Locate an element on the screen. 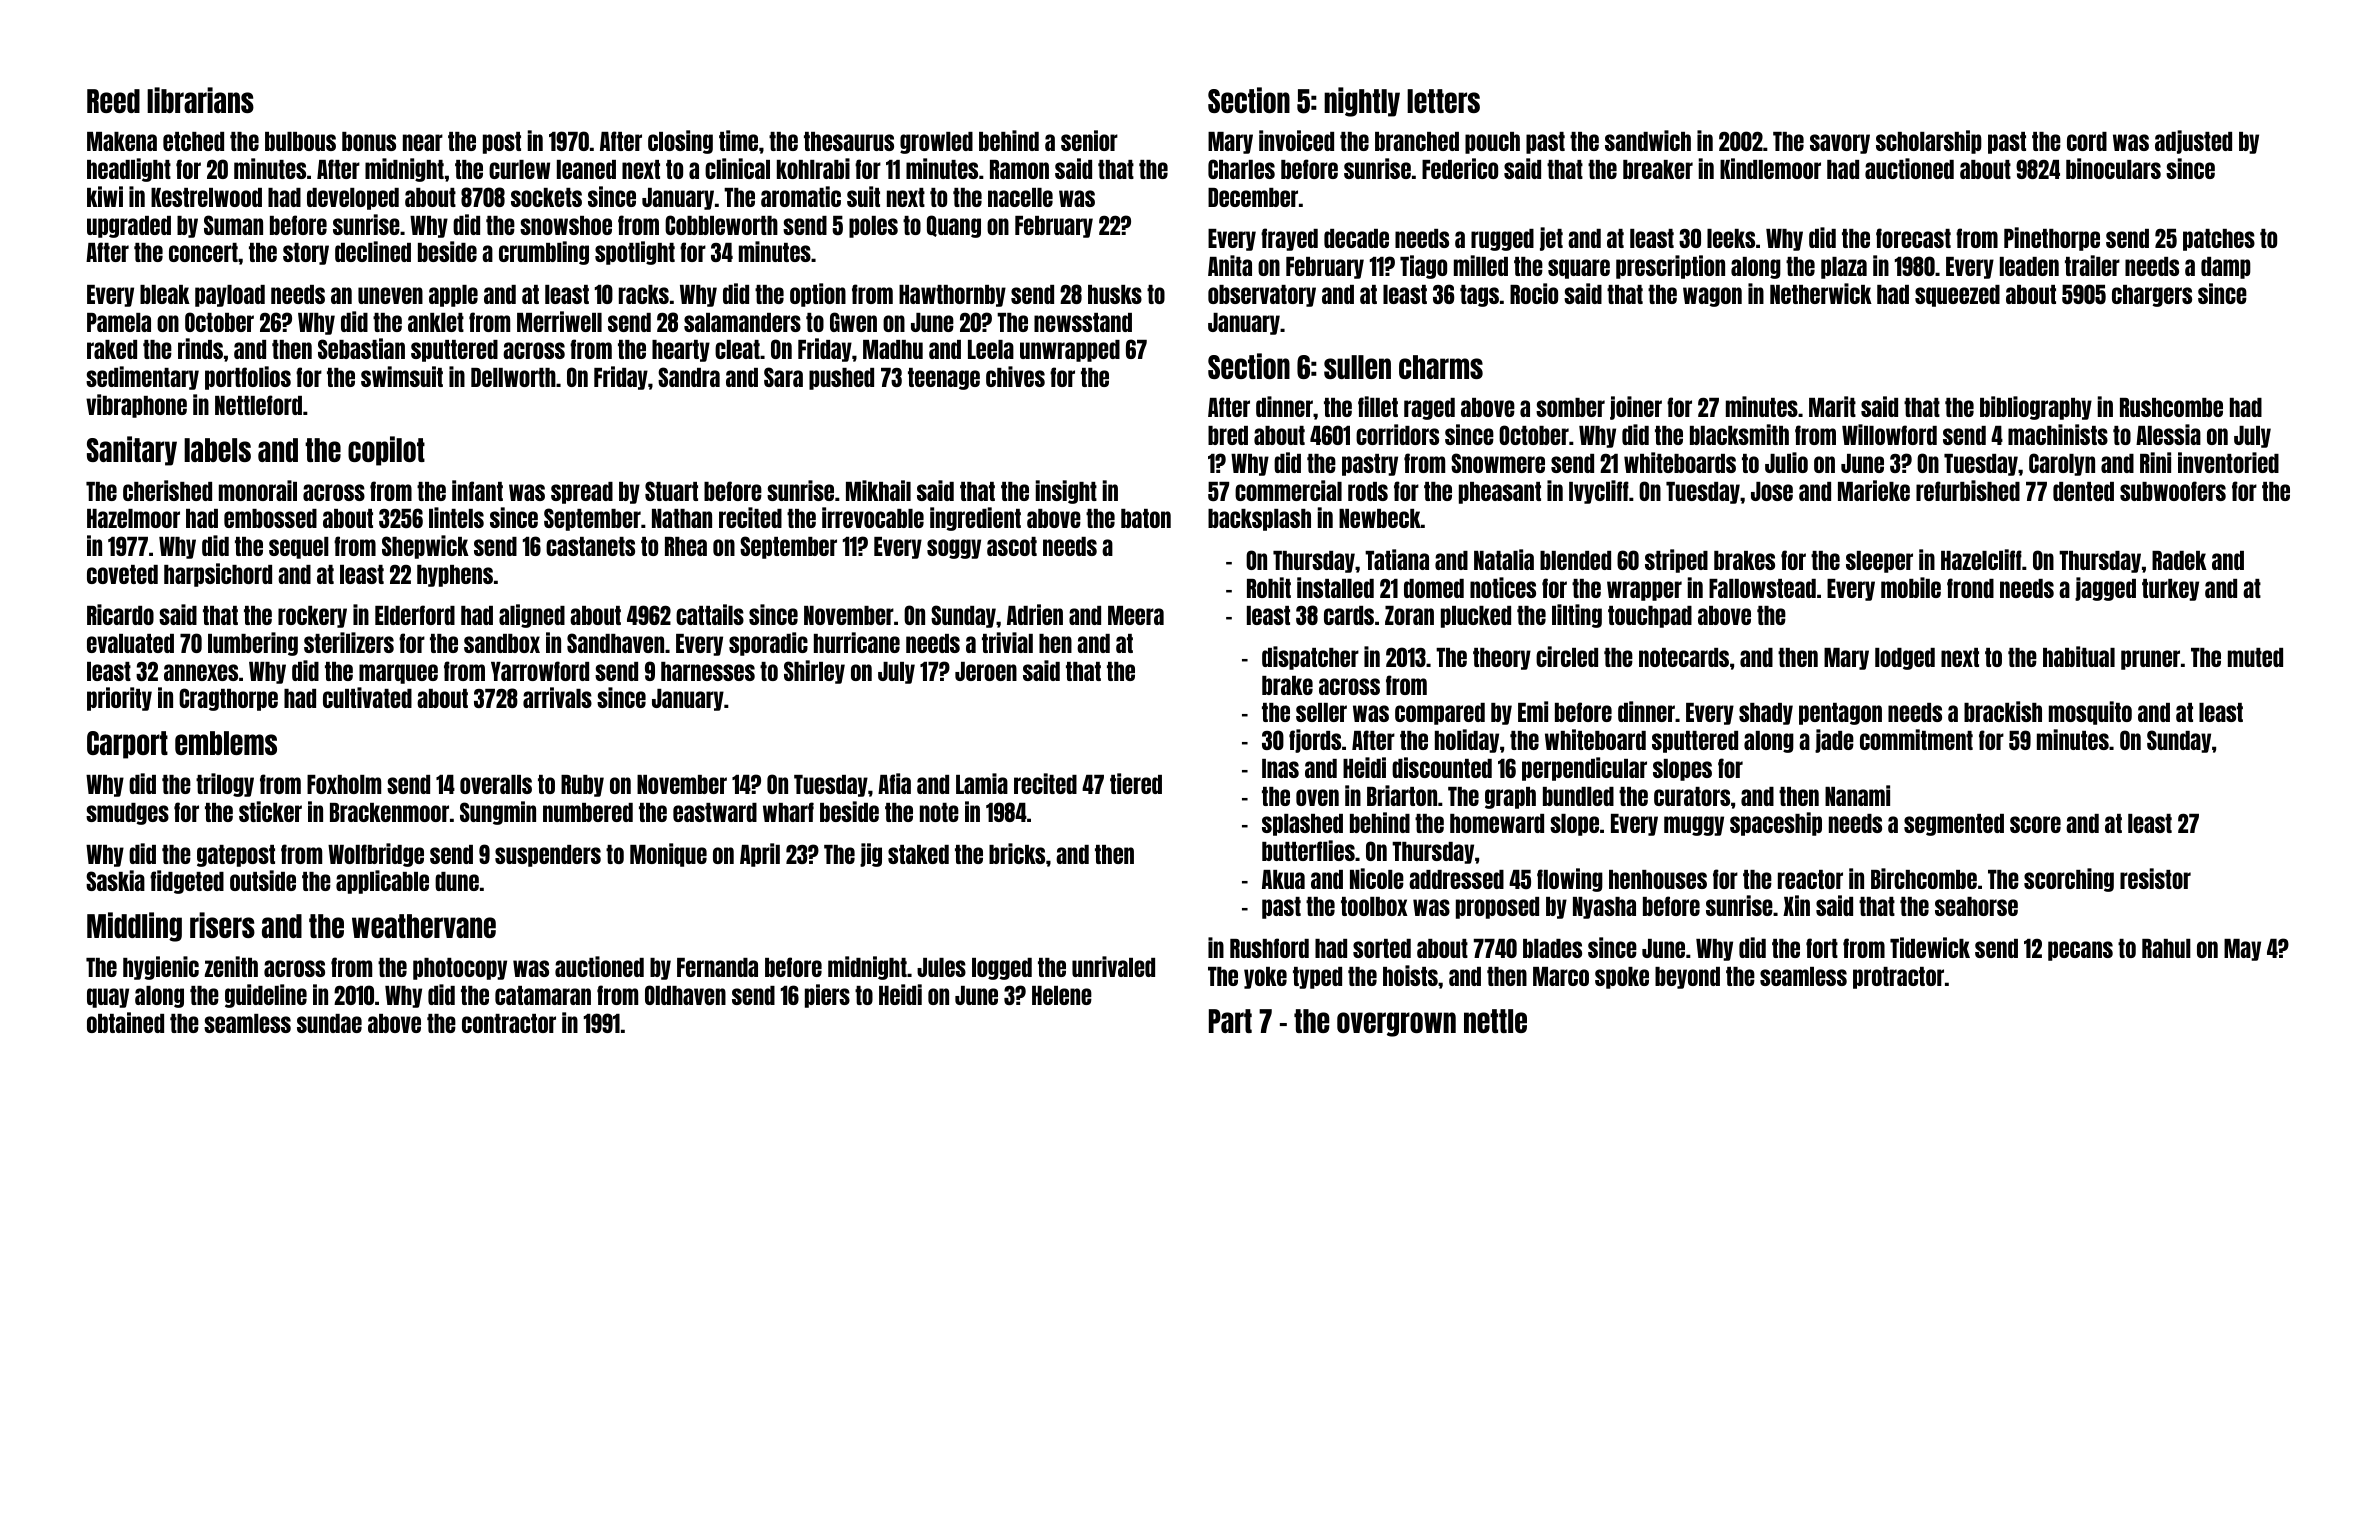 The height and width of the screenshot is (1540, 2380). fjords is located at coordinates (1315, 741).
